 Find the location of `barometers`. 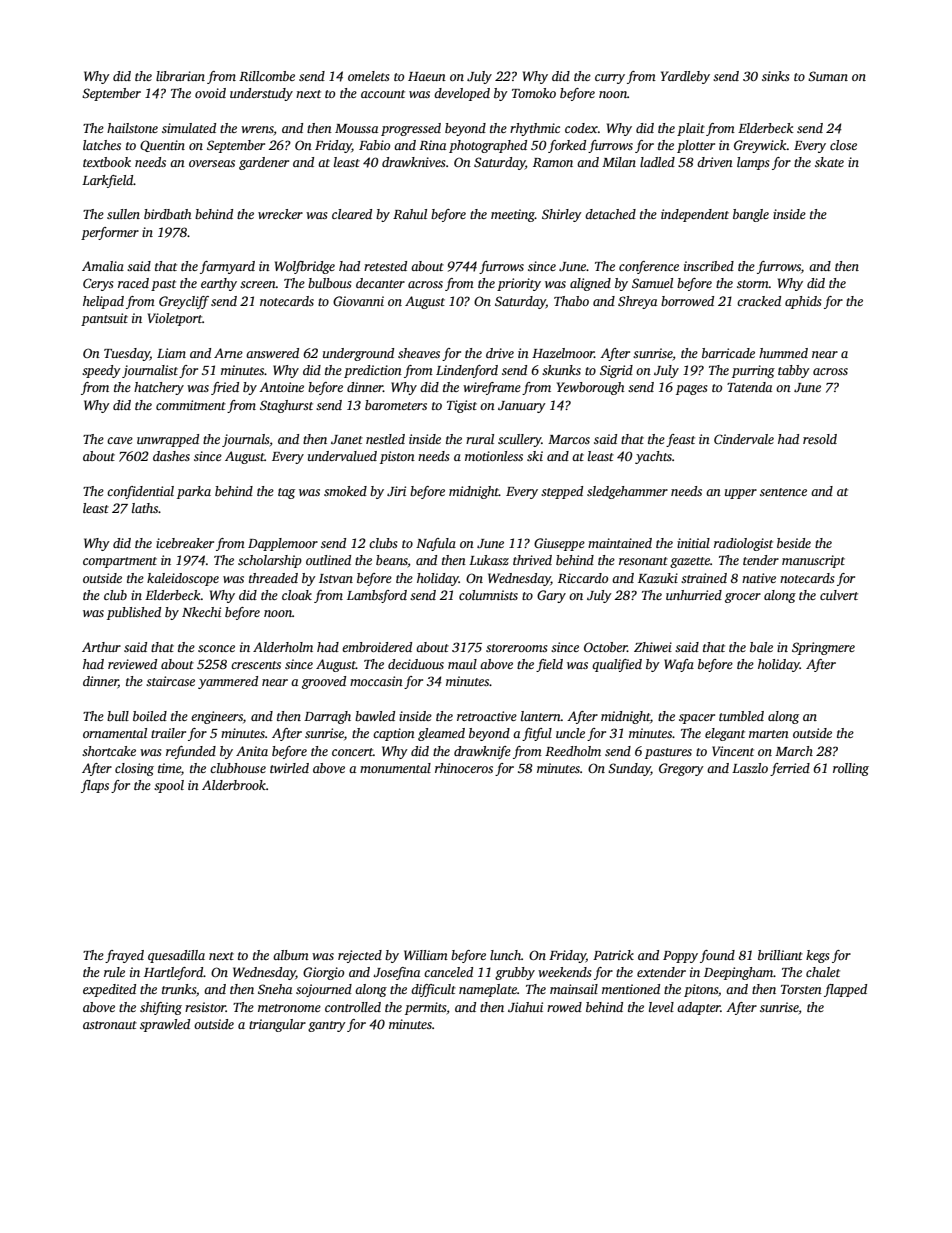

barometers is located at coordinates (396, 405).
